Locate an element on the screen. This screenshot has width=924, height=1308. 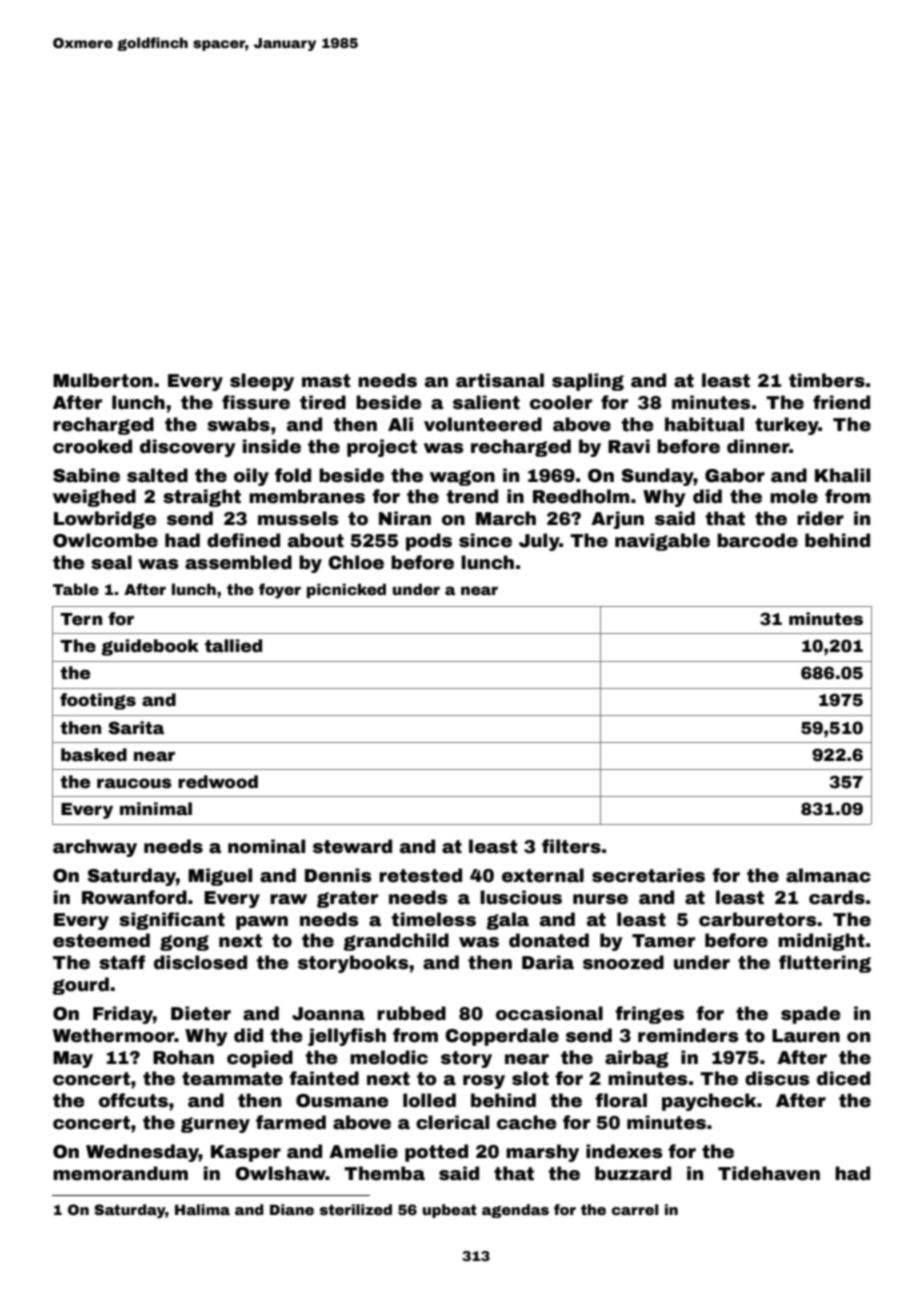
Sabine is located at coordinates (86, 475).
